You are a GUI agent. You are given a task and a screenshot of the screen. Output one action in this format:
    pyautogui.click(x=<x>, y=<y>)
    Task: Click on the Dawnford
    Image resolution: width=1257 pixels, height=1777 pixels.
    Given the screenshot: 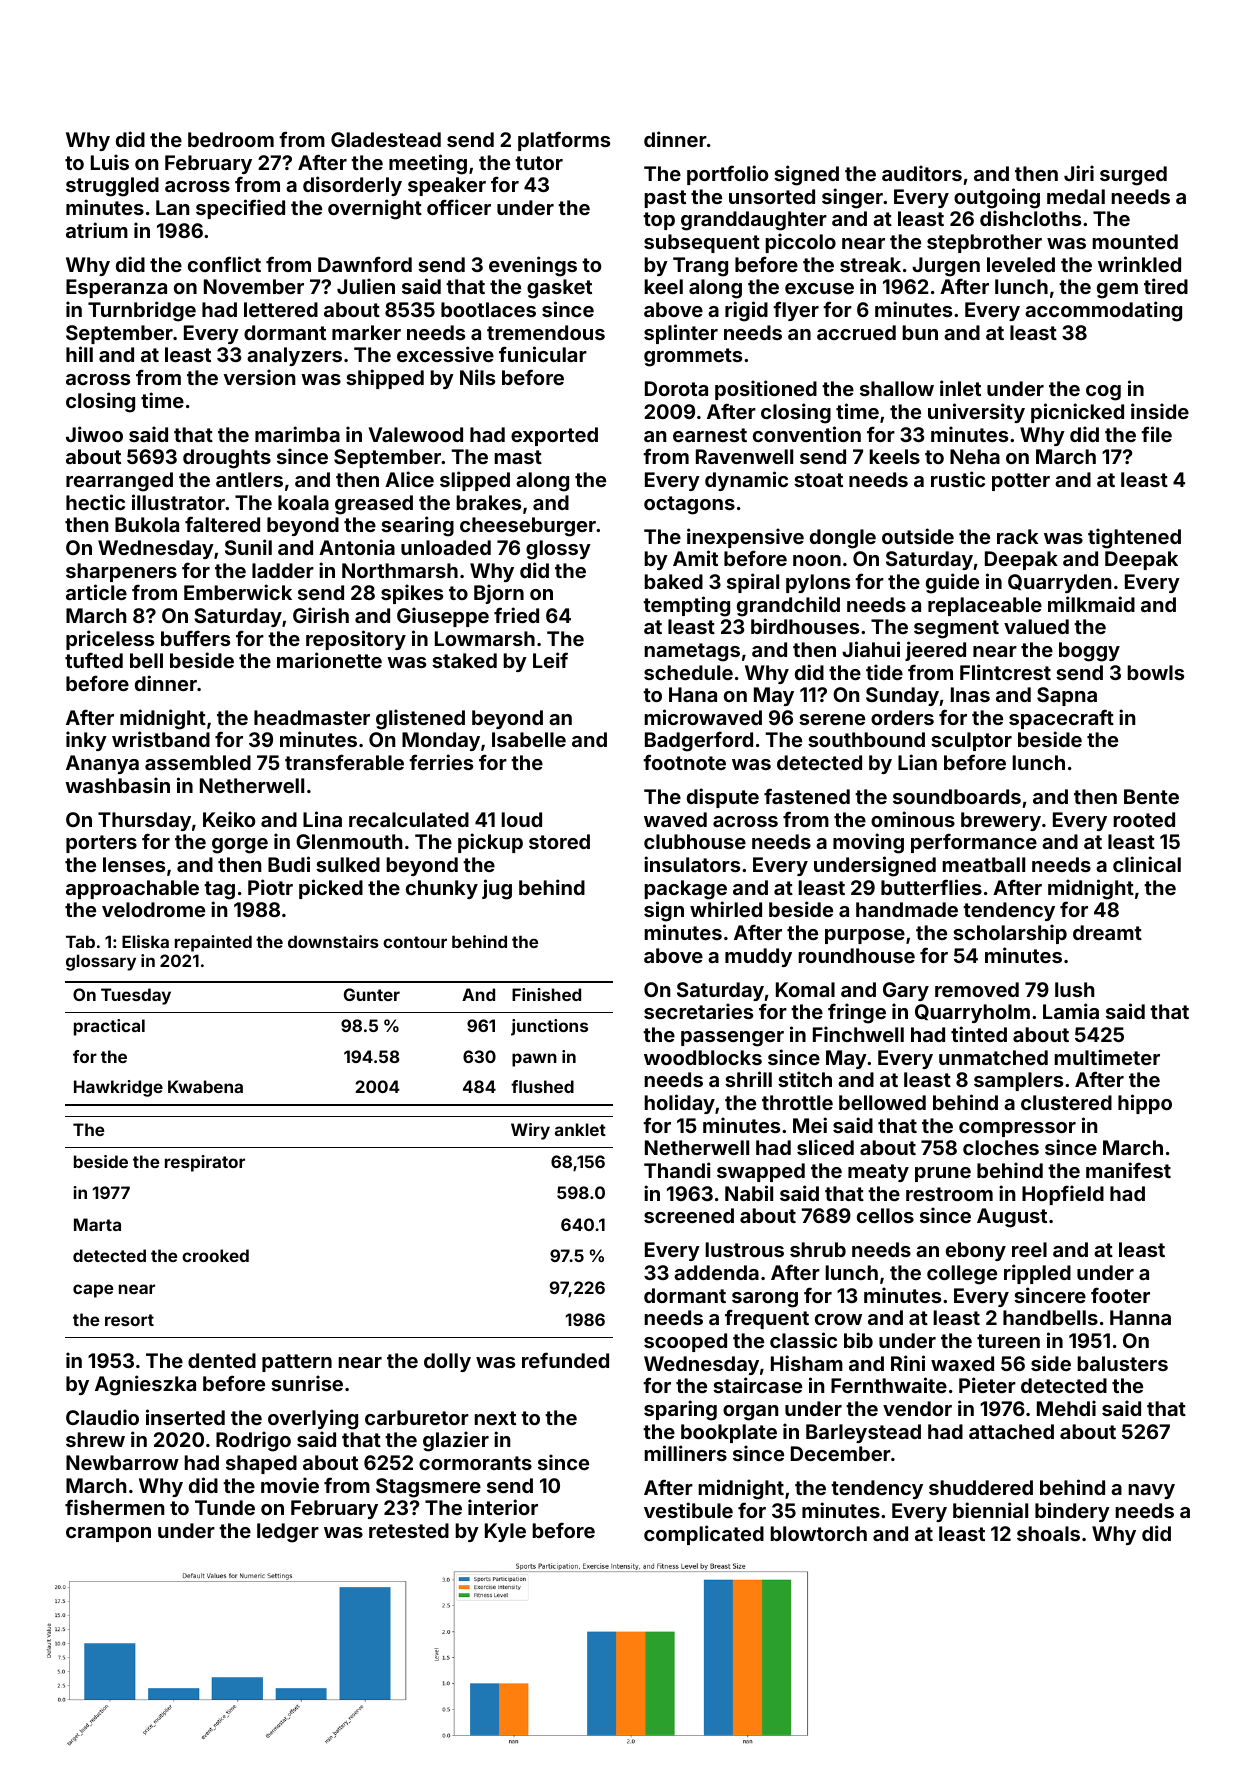 What is the action you would take?
    pyautogui.click(x=365, y=264)
